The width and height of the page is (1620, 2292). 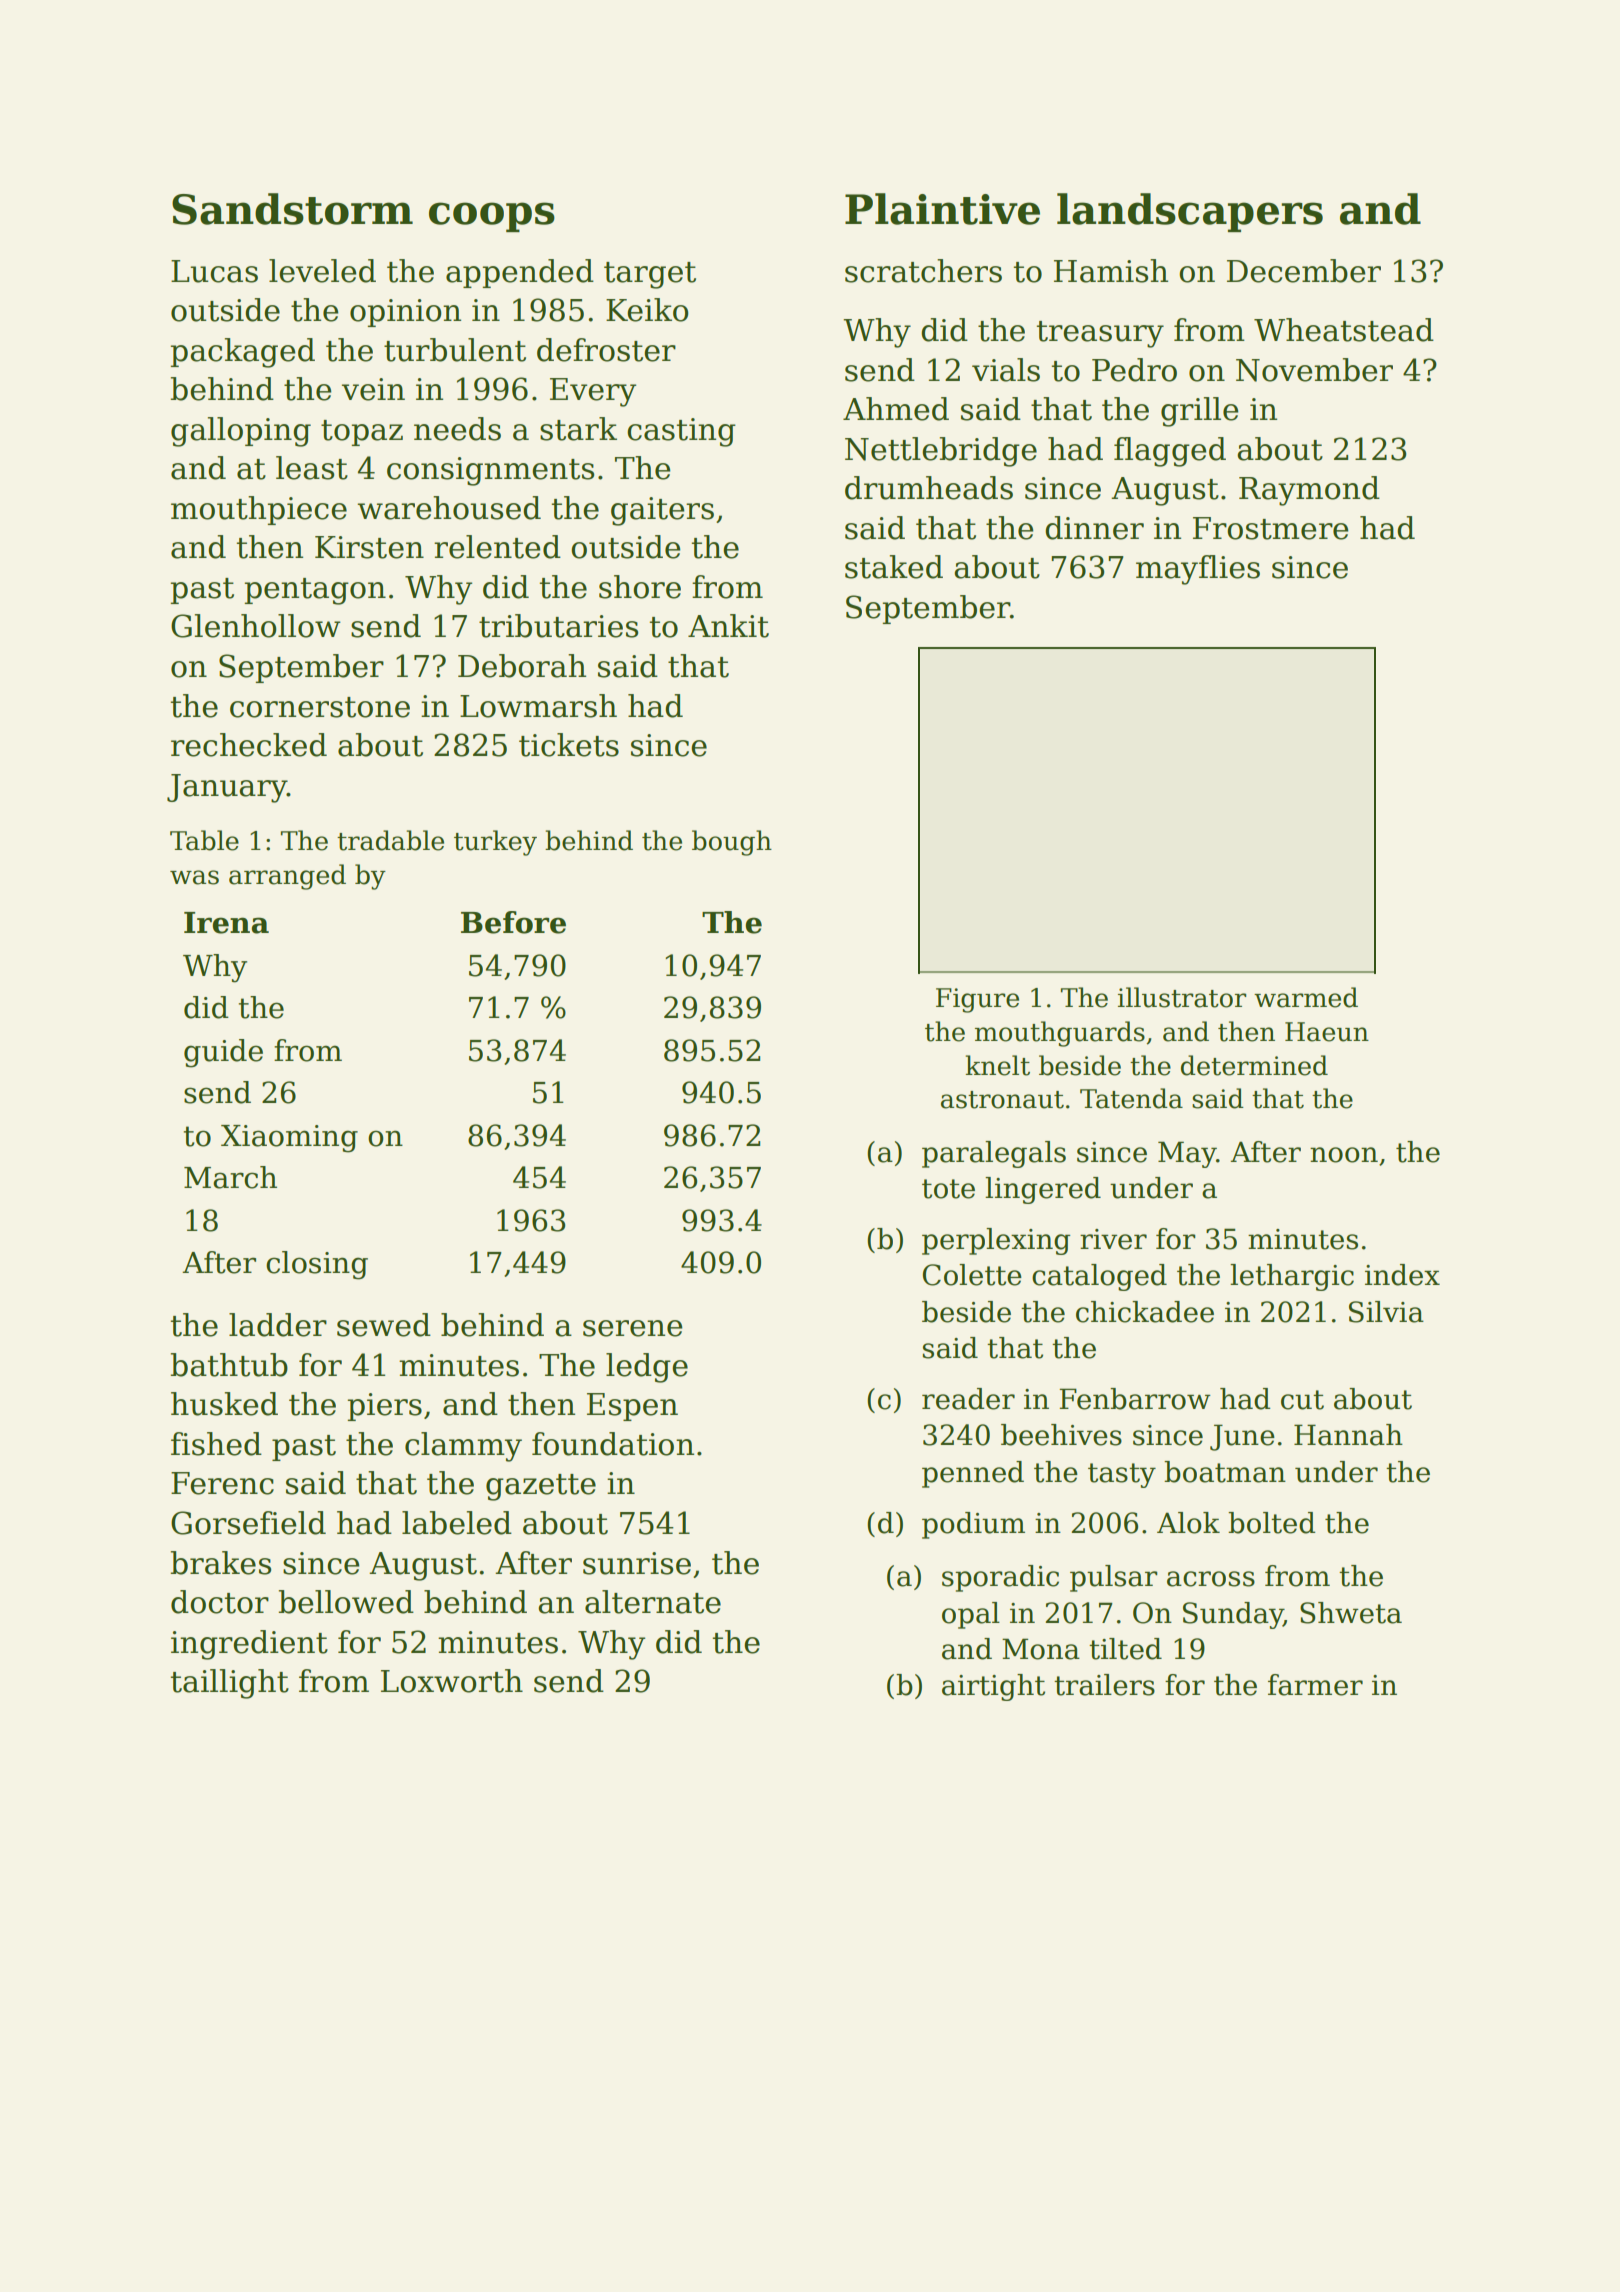 What do you see at coordinates (1327, 1032) in the page?
I see `Haeun` at bounding box center [1327, 1032].
